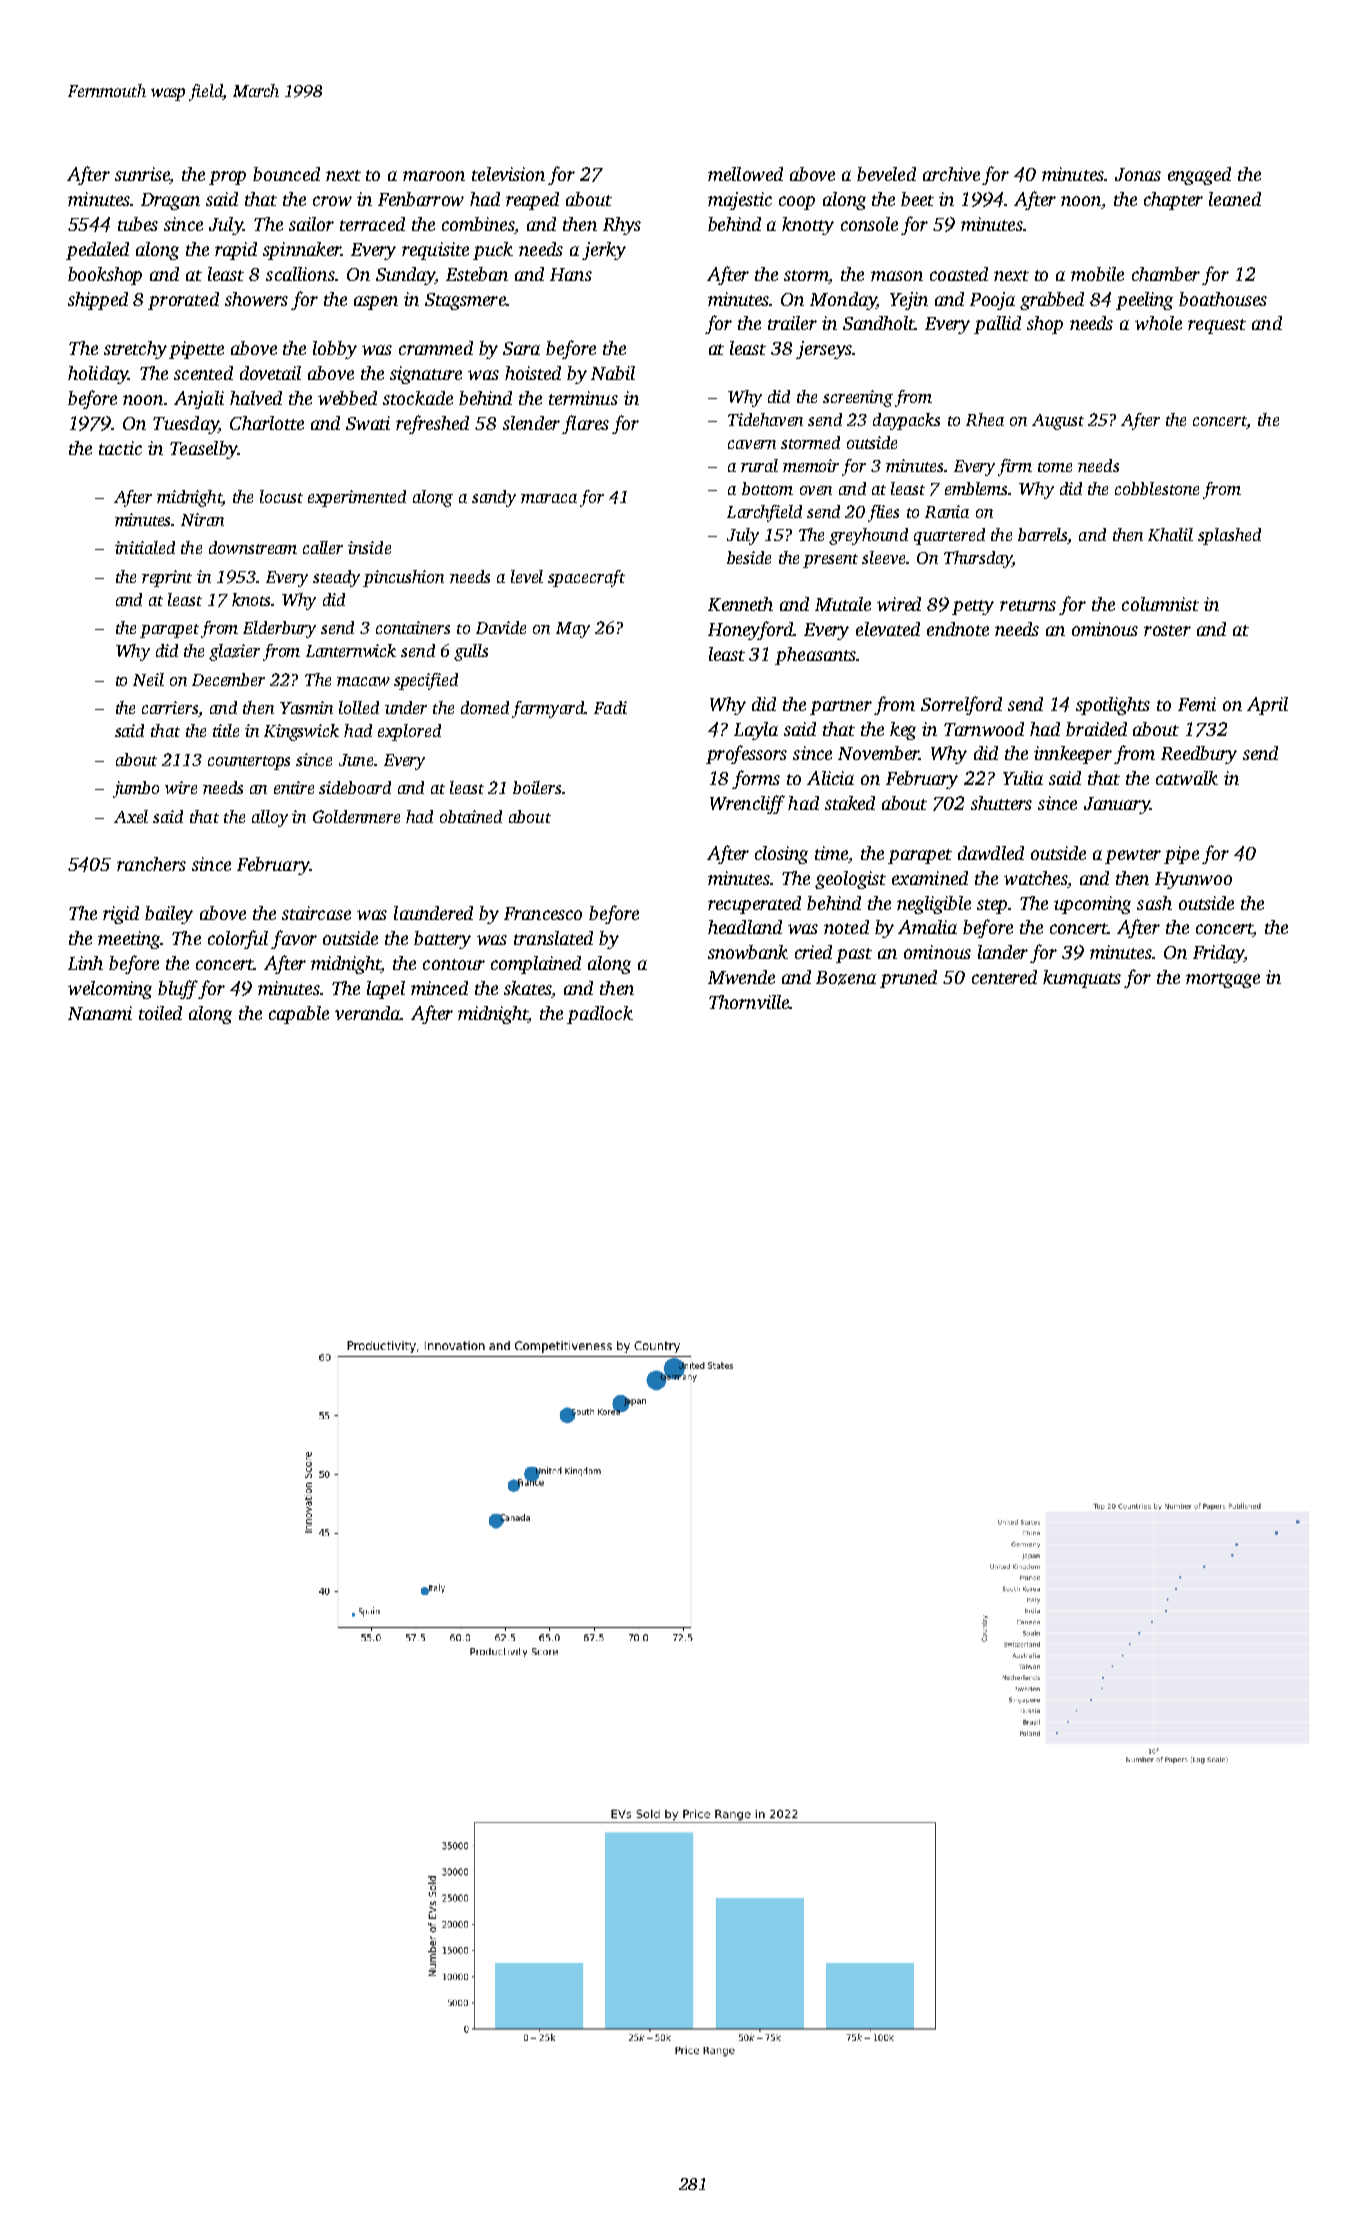 This document has width=1358, height=2237. Describe the element at coordinates (363, 681) in the document. I see `macaw` at that location.
